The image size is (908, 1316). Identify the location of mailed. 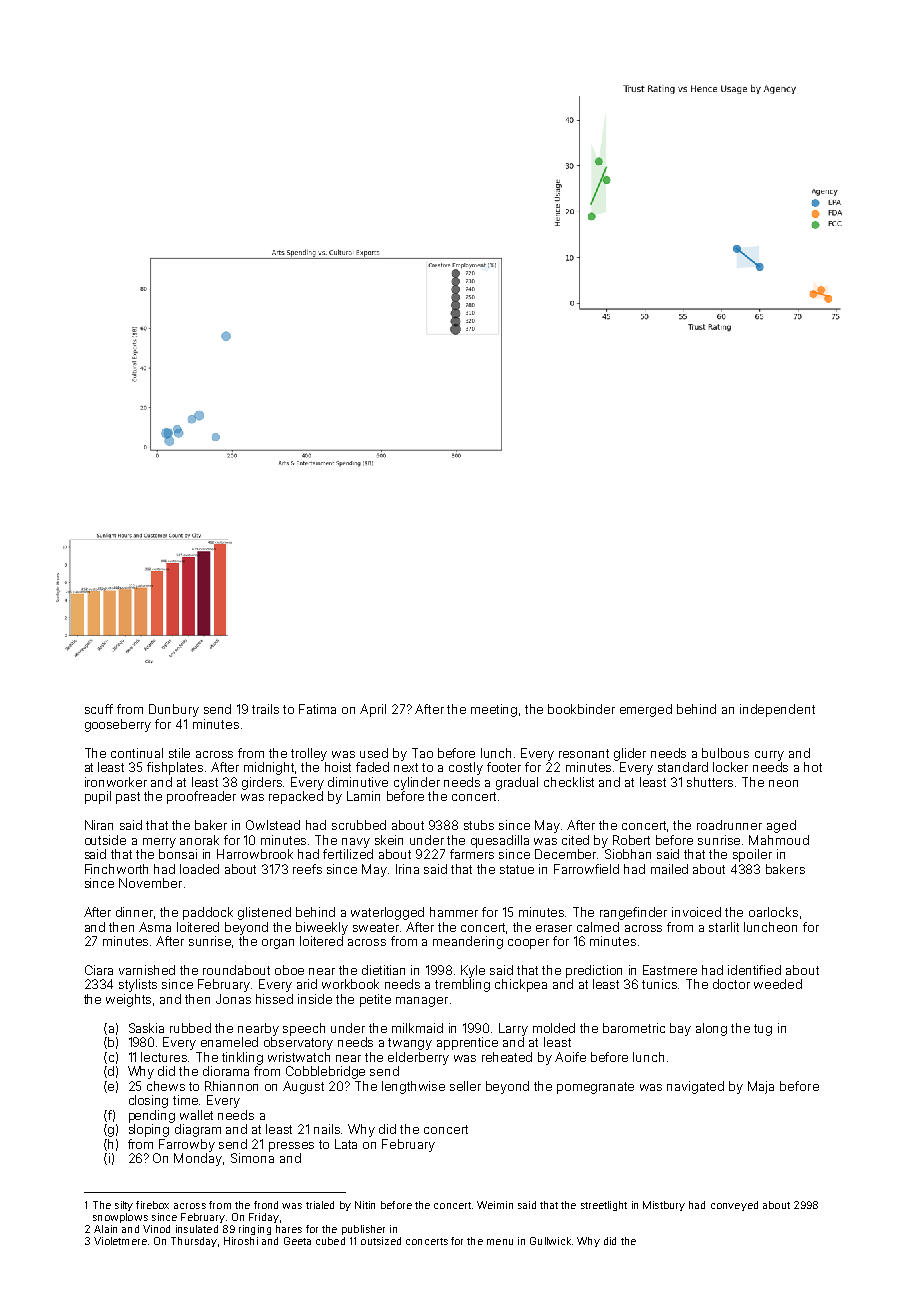
(669, 869).
